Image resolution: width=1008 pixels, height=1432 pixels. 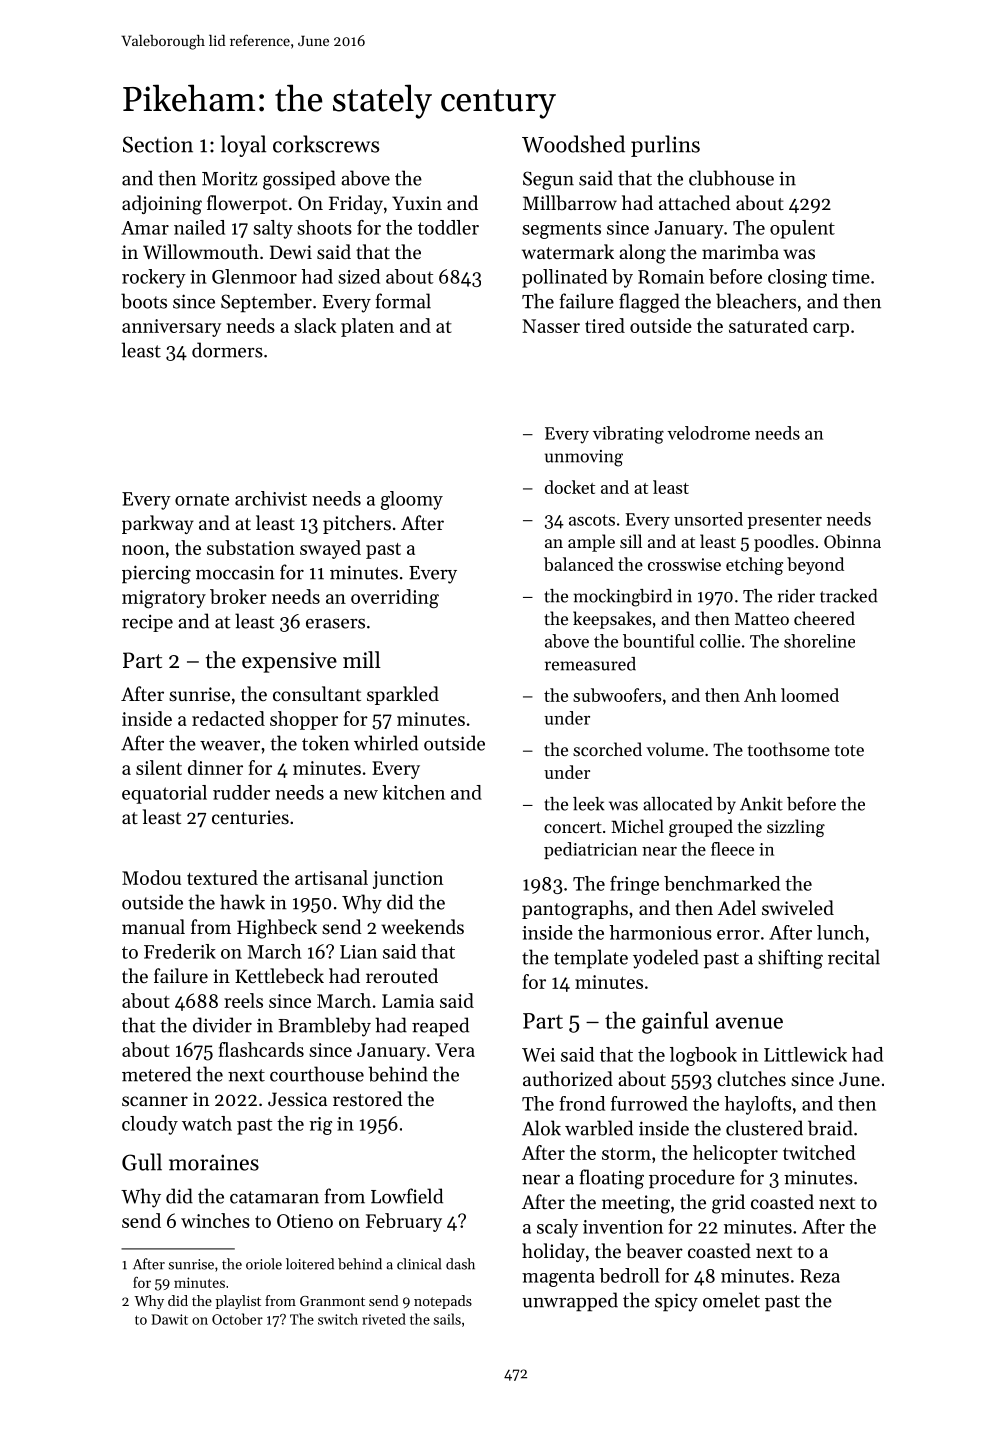 I want to click on broker, so click(x=238, y=596).
